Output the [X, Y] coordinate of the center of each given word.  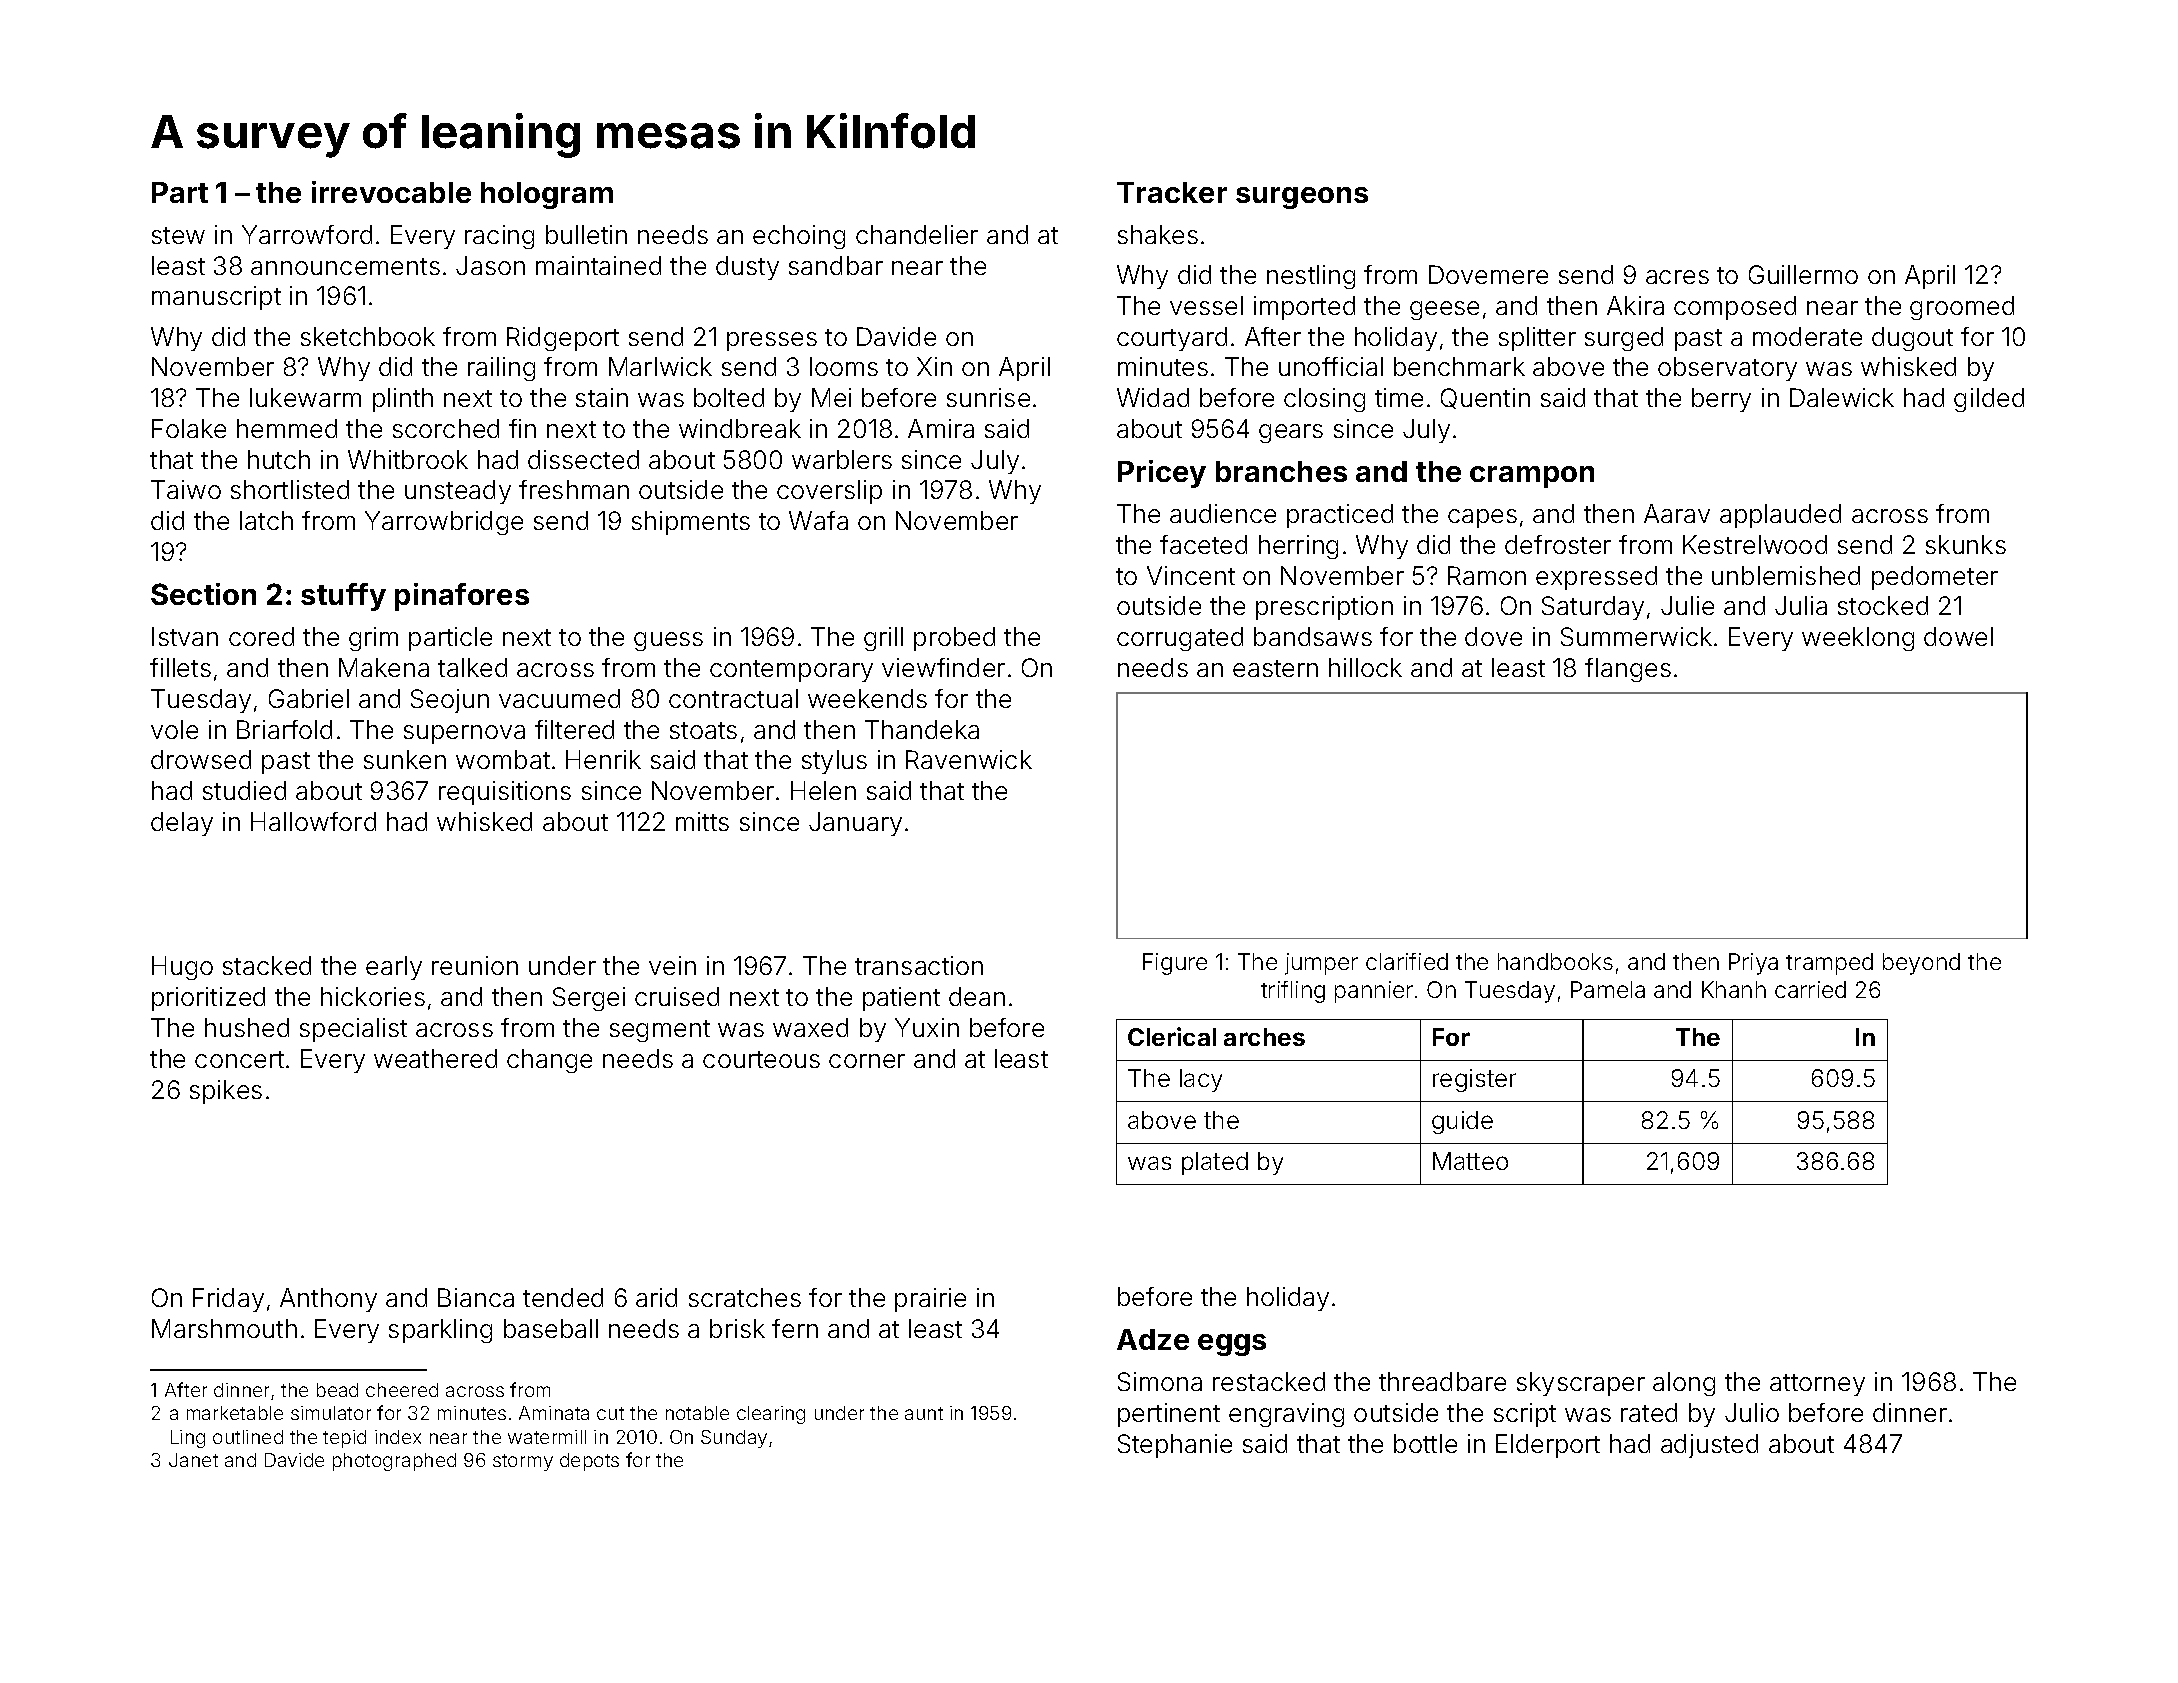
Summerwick [1636, 636]
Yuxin [927, 1027]
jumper [1321, 964]
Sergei [589, 999]
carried [1810, 989]
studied [244, 790]
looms [844, 366]
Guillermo [1803, 274]
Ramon [1487, 575]
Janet [193, 1460]
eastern [1275, 668]
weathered [435, 1058]
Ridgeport [563, 339]
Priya [1753, 964]
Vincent [1191, 575]
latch [266, 520]
